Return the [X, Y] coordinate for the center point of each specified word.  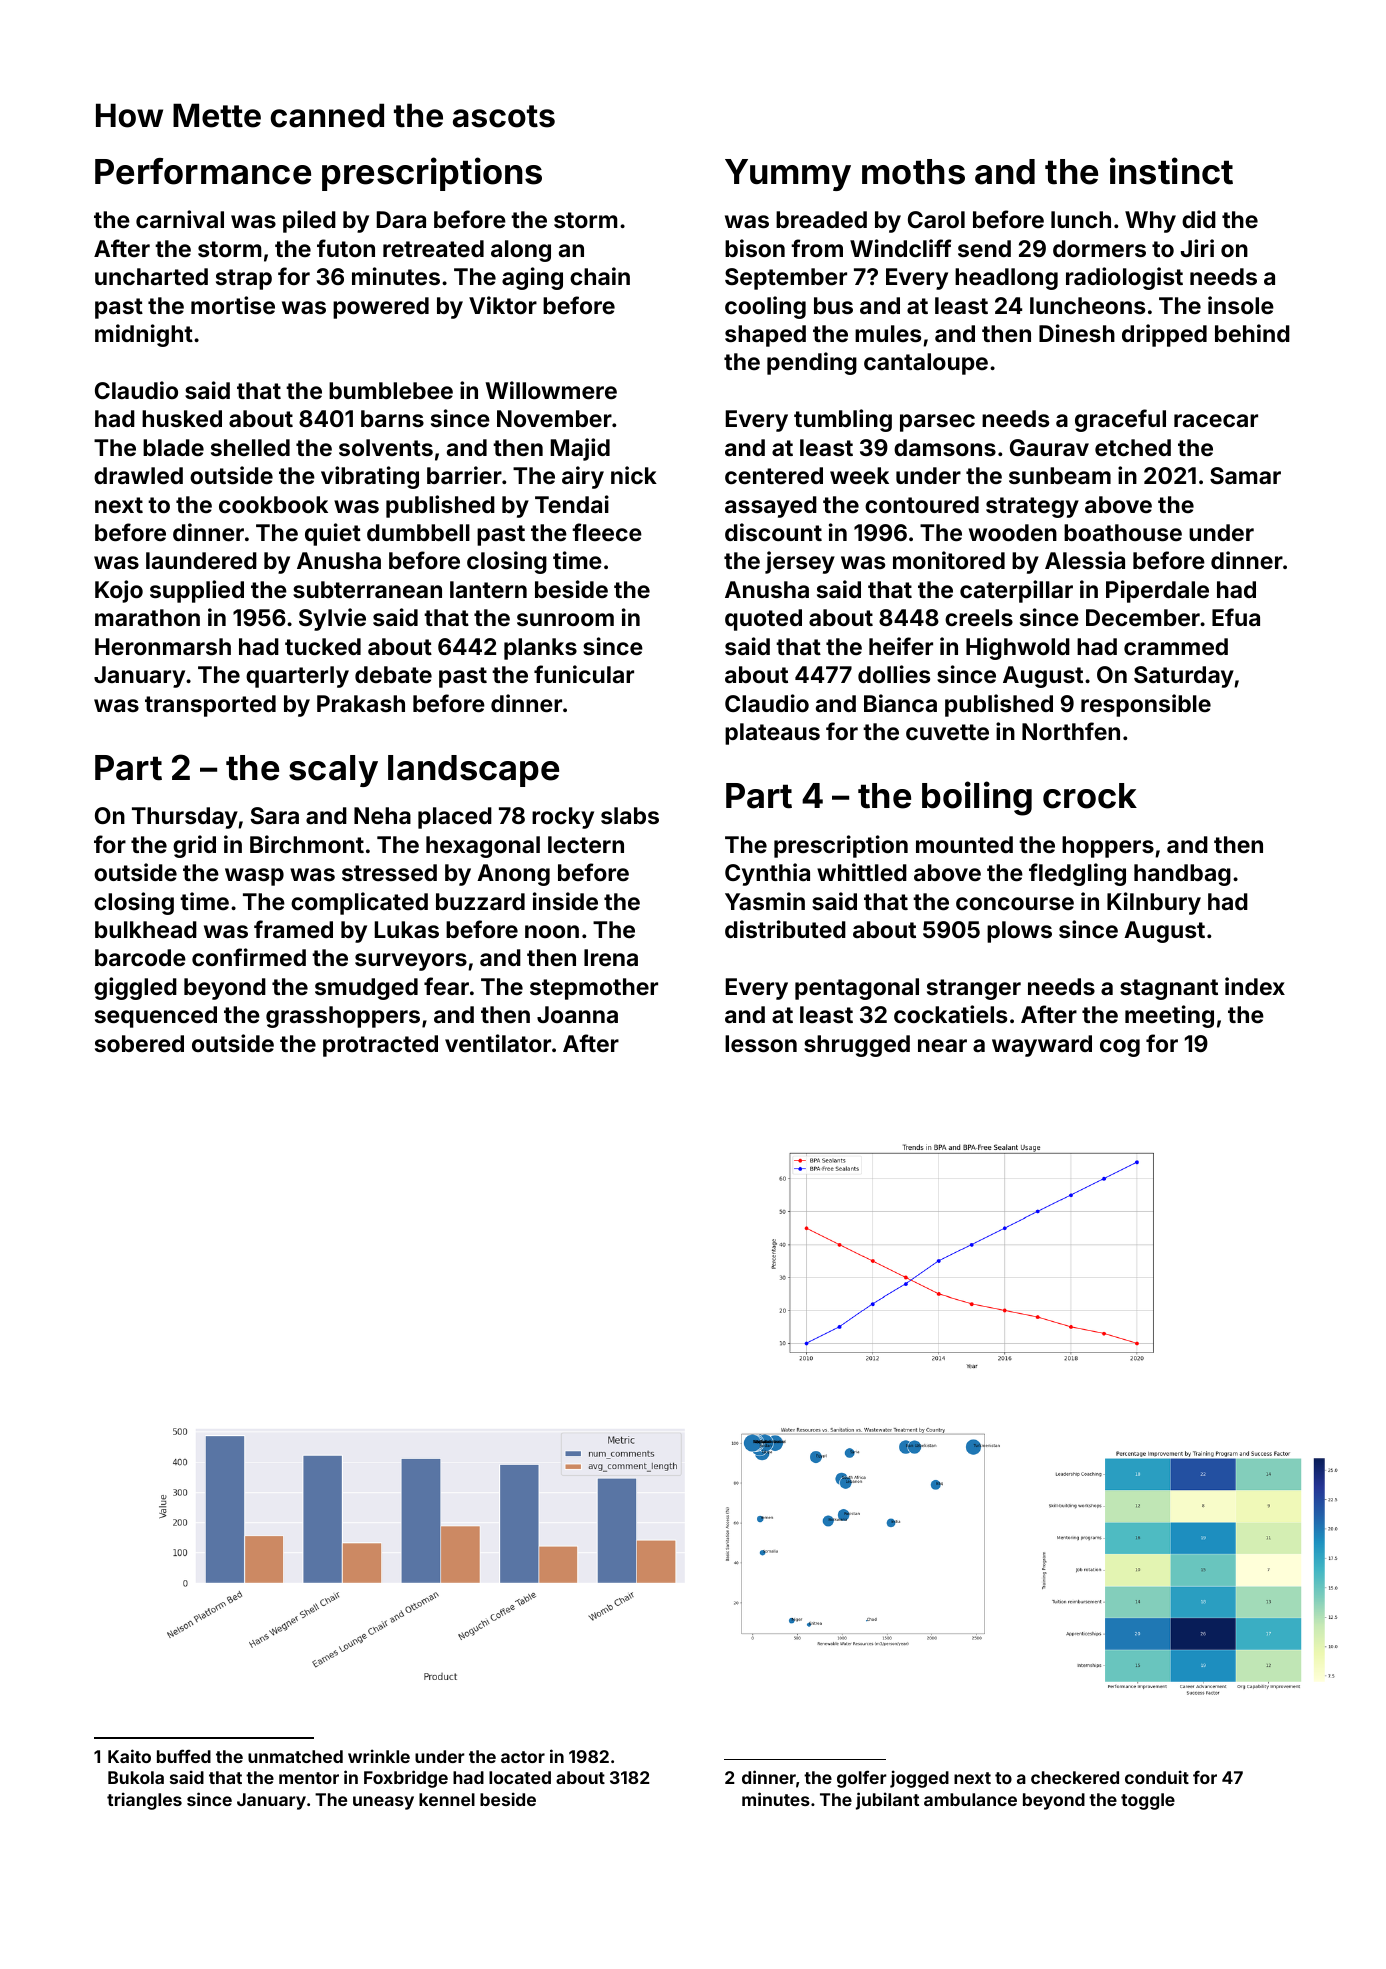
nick [634, 475]
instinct [1171, 171]
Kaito [129, 1756]
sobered [139, 1043]
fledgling [1077, 874]
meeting [1169, 1016]
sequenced [156, 1017]
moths [913, 172]
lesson [761, 1043]
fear [446, 986]
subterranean [367, 589]
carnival [180, 219]
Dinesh [1077, 333]
